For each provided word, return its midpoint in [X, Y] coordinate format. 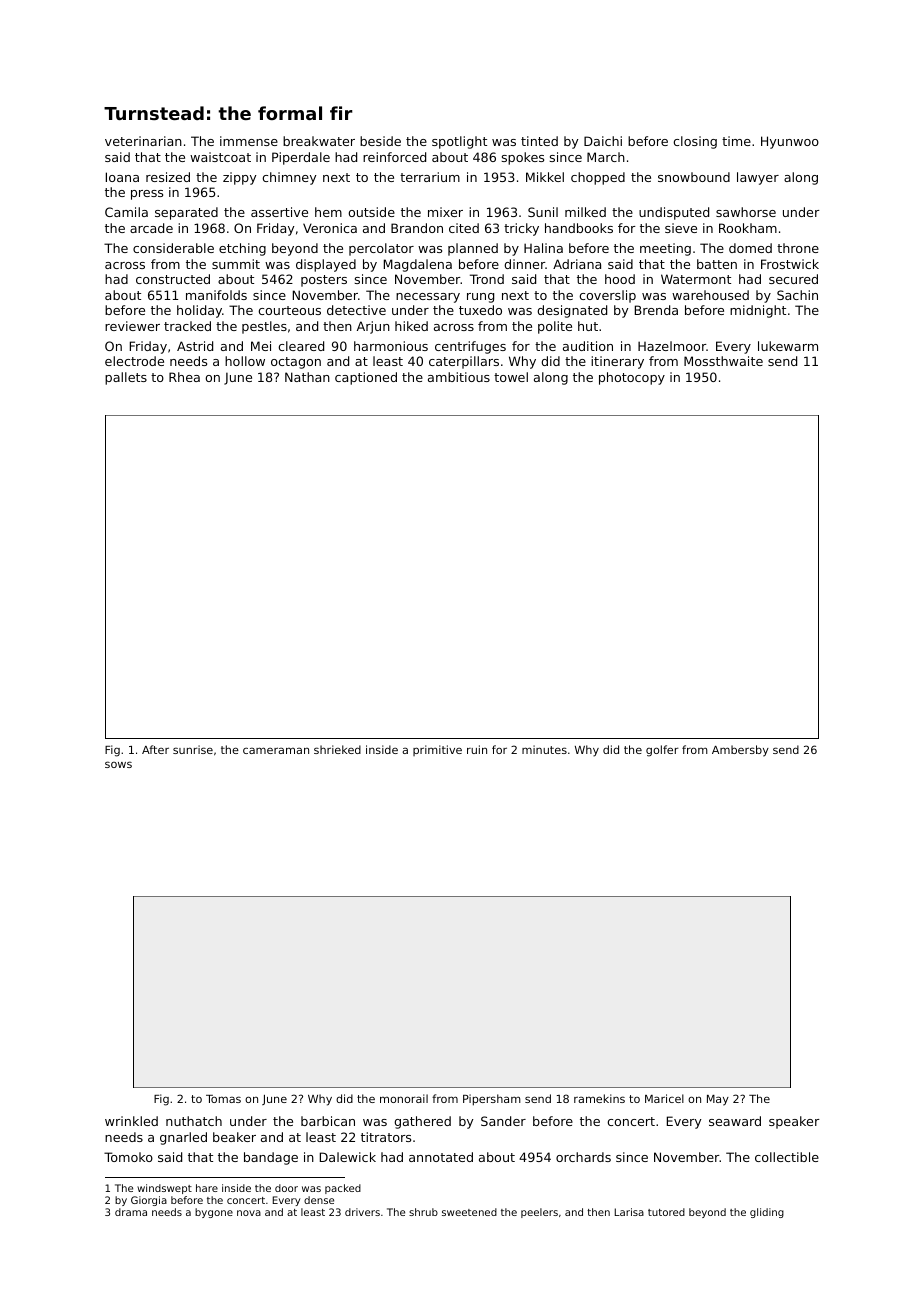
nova [249, 1213]
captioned [366, 378]
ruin [477, 749]
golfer [662, 751]
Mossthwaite [723, 361]
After [155, 749]
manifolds [216, 295]
